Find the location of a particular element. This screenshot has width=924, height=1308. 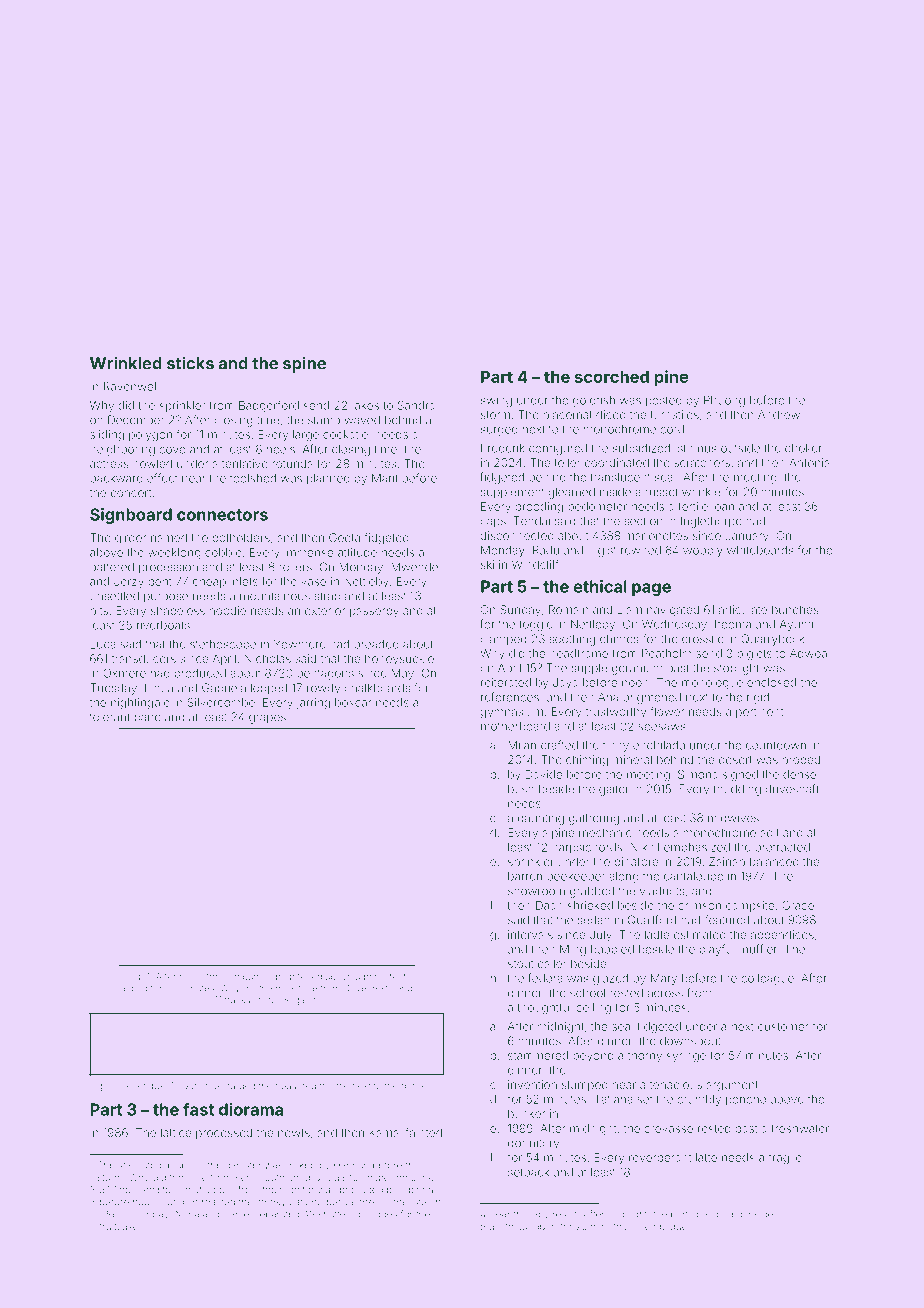

subsidized is located at coordinates (641, 448).
